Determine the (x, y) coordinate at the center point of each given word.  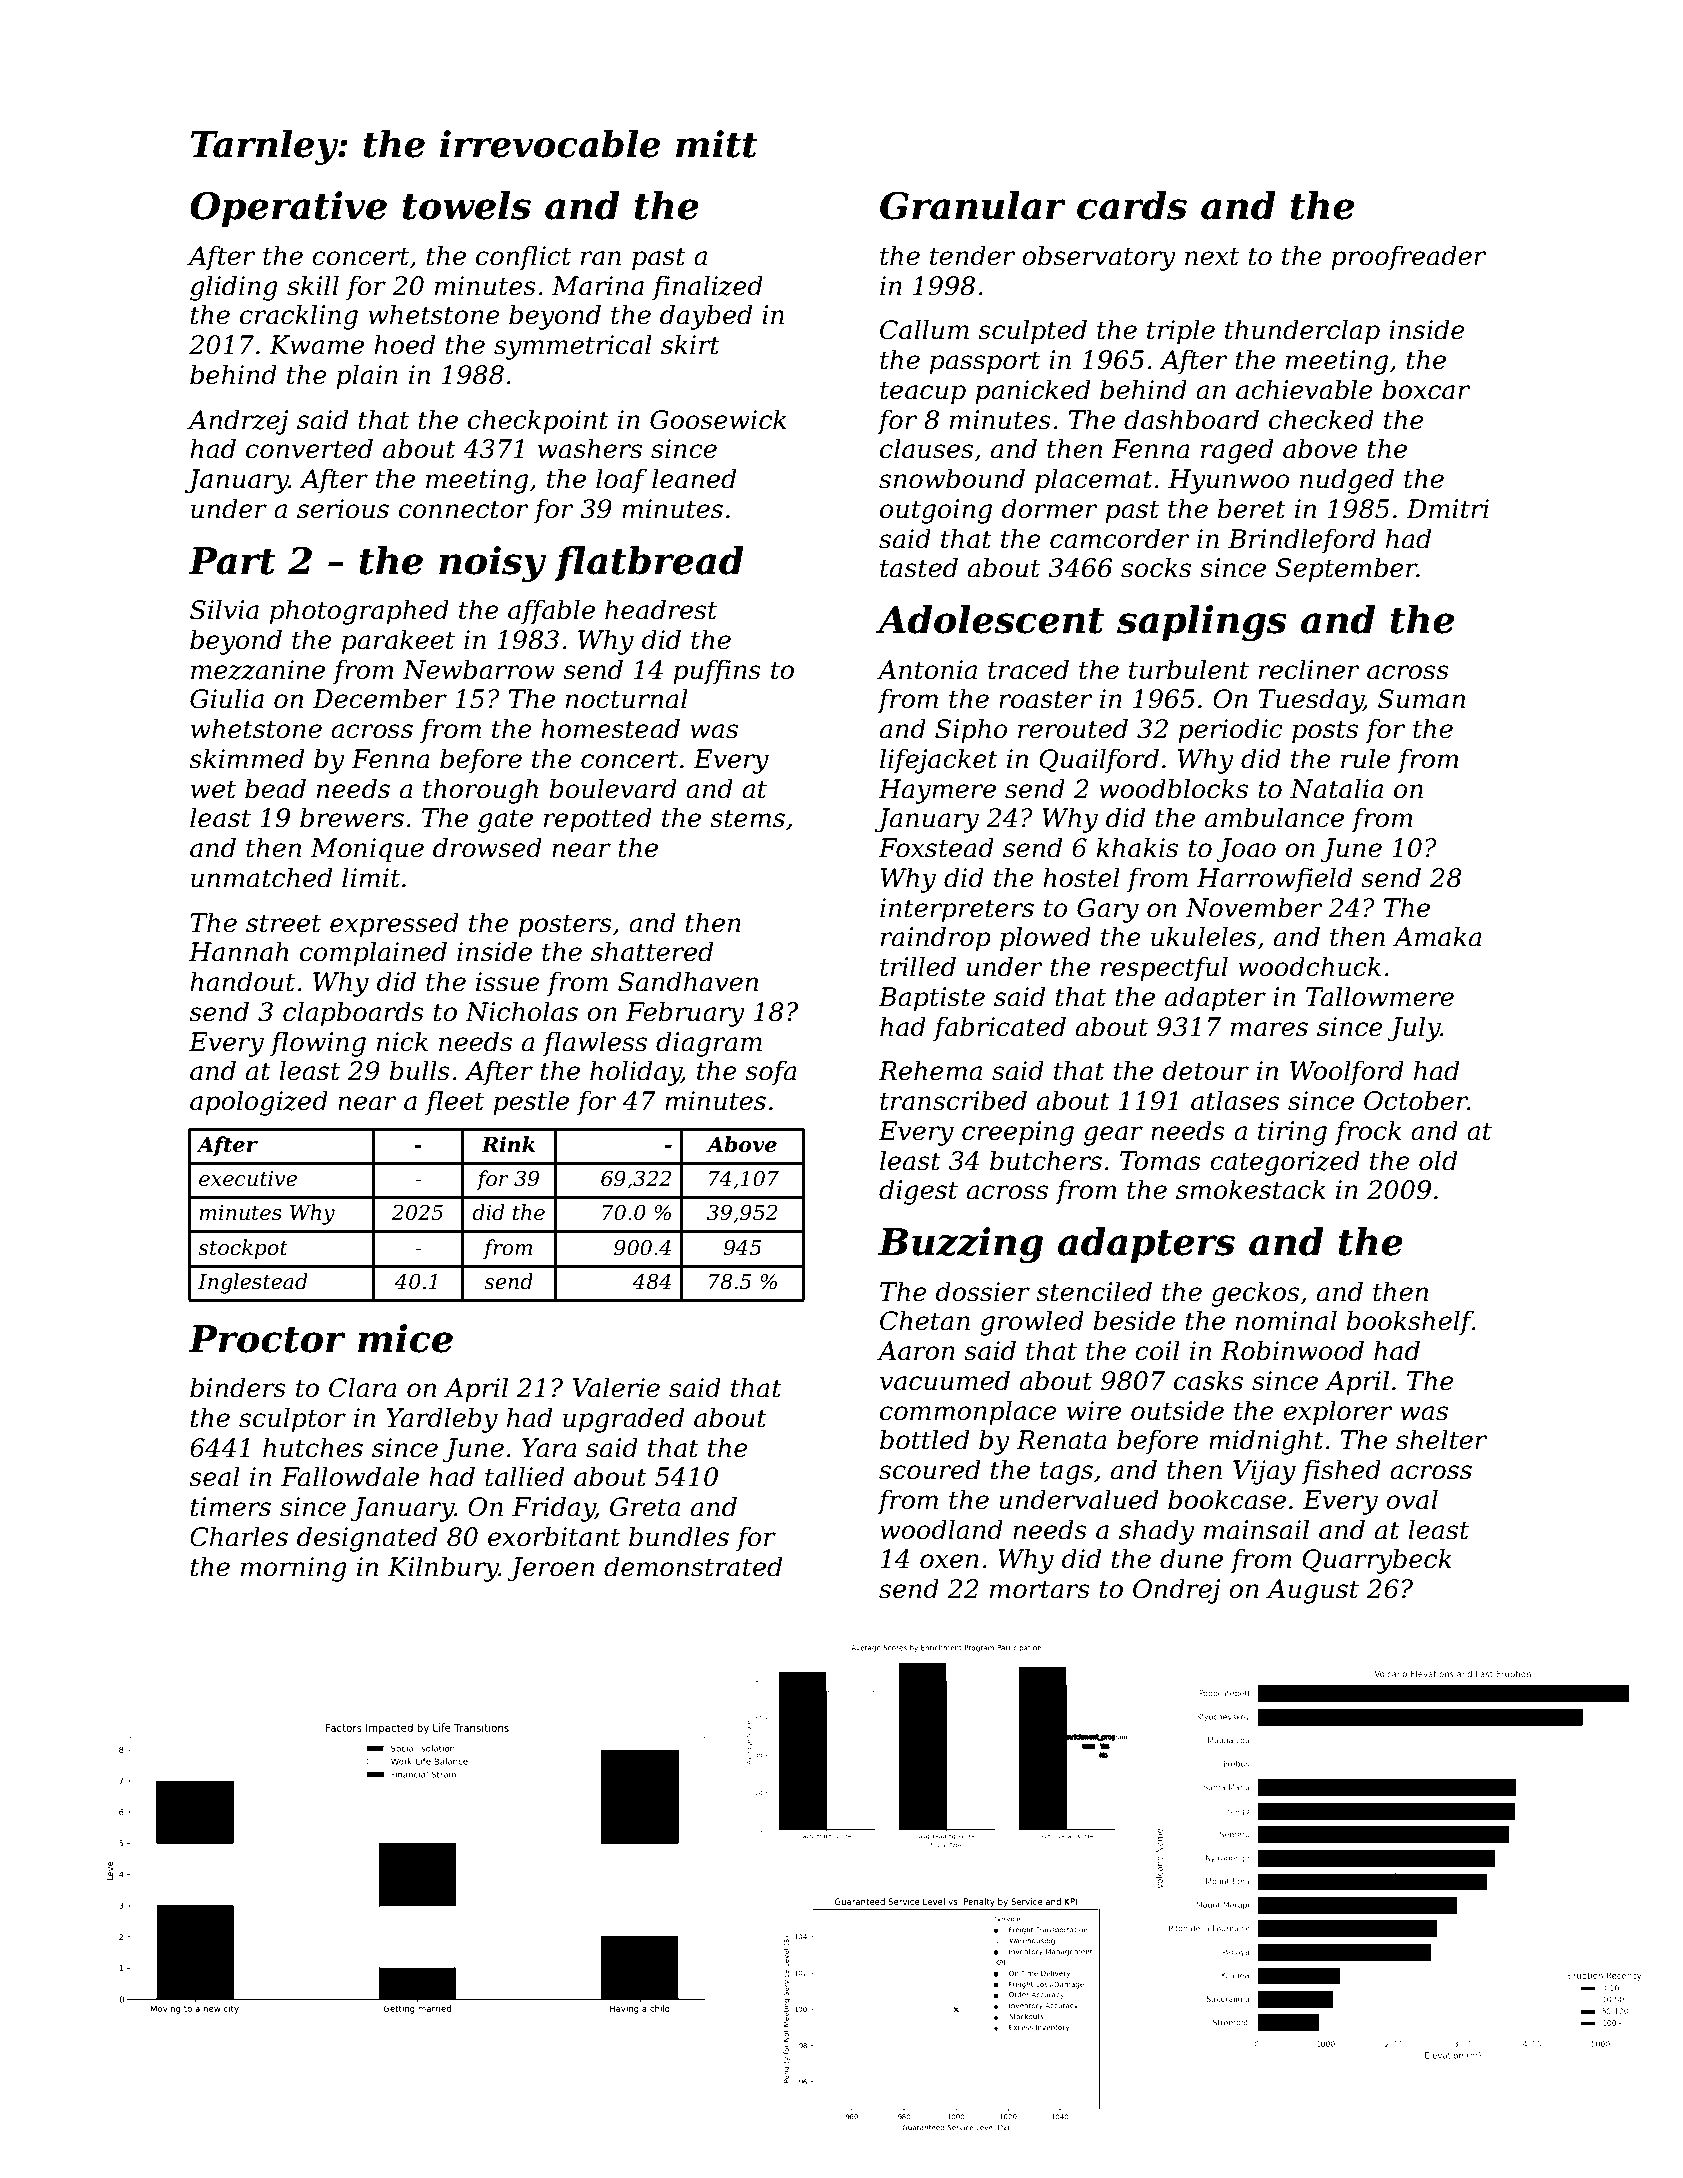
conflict (523, 257)
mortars (1040, 1589)
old (1438, 1160)
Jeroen (550, 1569)
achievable (1304, 389)
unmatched (261, 877)
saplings (1202, 623)
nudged (1347, 481)
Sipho (971, 731)
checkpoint (538, 422)
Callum (924, 329)
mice (405, 1338)
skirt (690, 344)
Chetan (925, 1320)
